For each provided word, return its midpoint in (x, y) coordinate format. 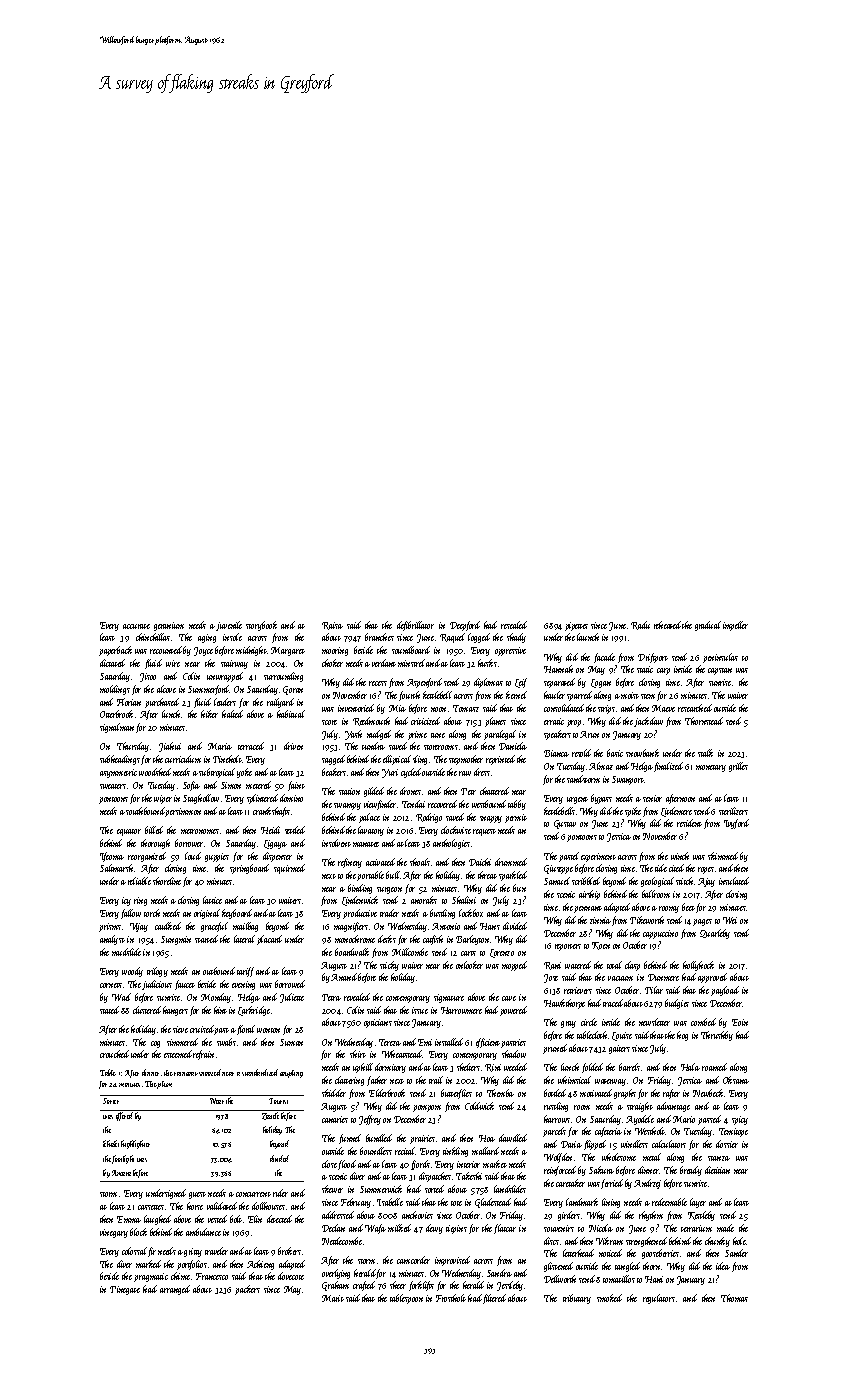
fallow (131, 914)
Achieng (260, 1265)
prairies (422, 1139)
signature (449, 998)
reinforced (560, 1171)
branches (379, 637)
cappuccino (660, 934)
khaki (111, 1143)
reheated (667, 625)
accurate (136, 626)
